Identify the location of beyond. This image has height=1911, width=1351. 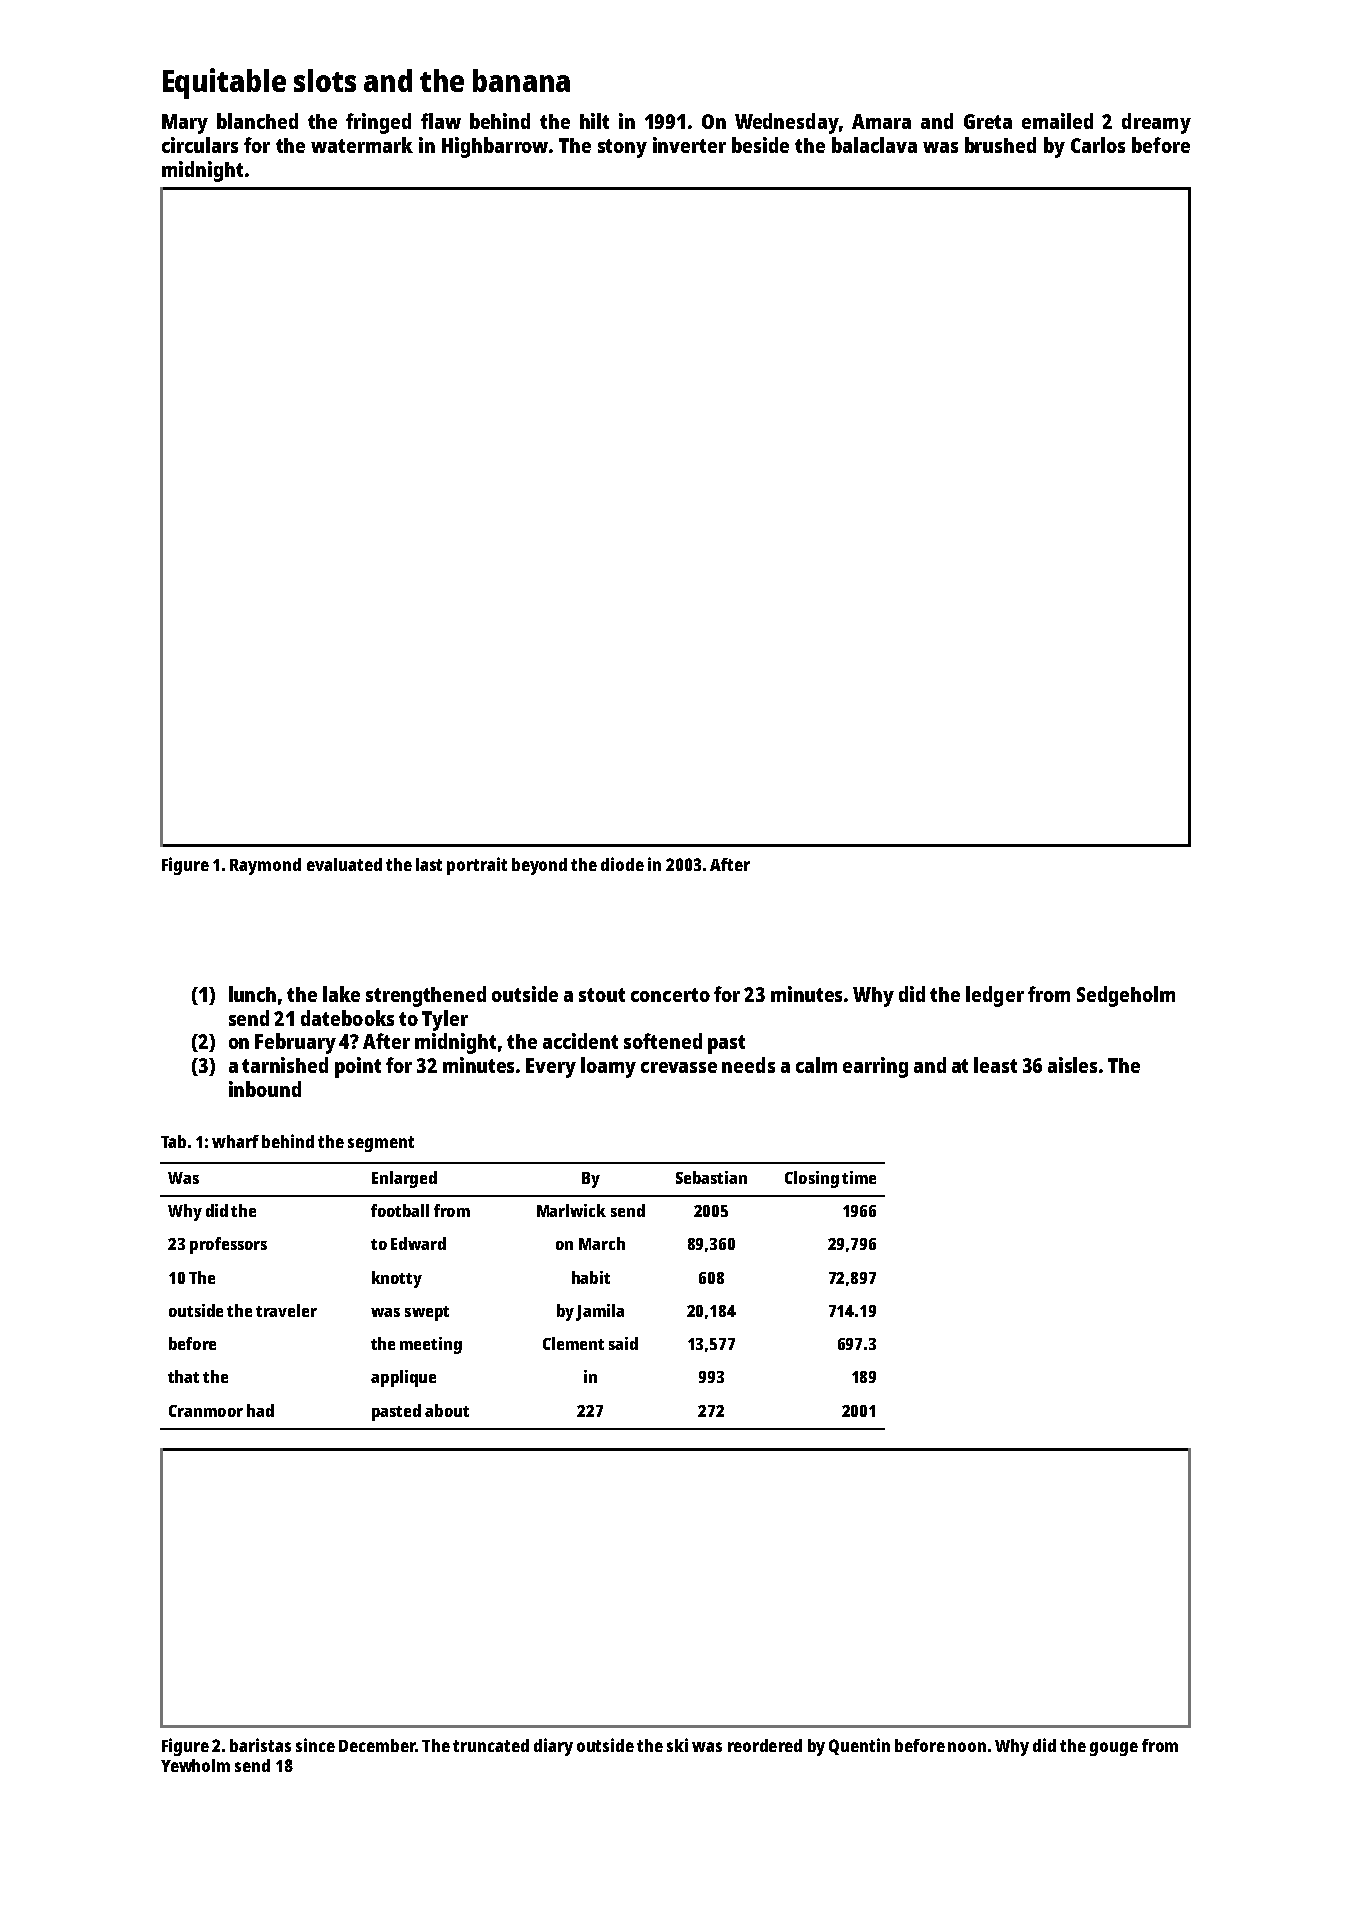
(539, 866).
